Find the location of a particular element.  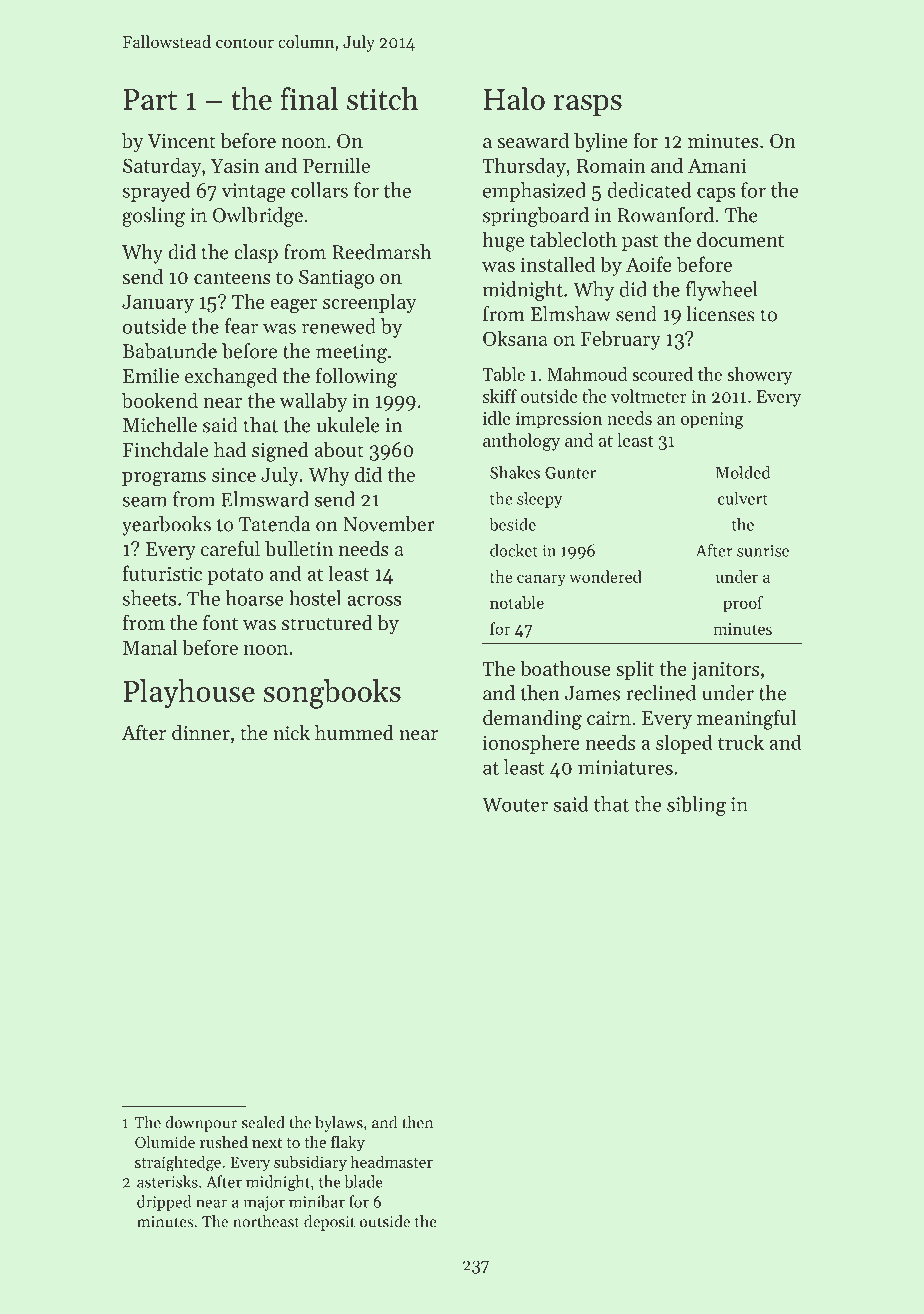

Reedmarsh is located at coordinates (381, 252).
